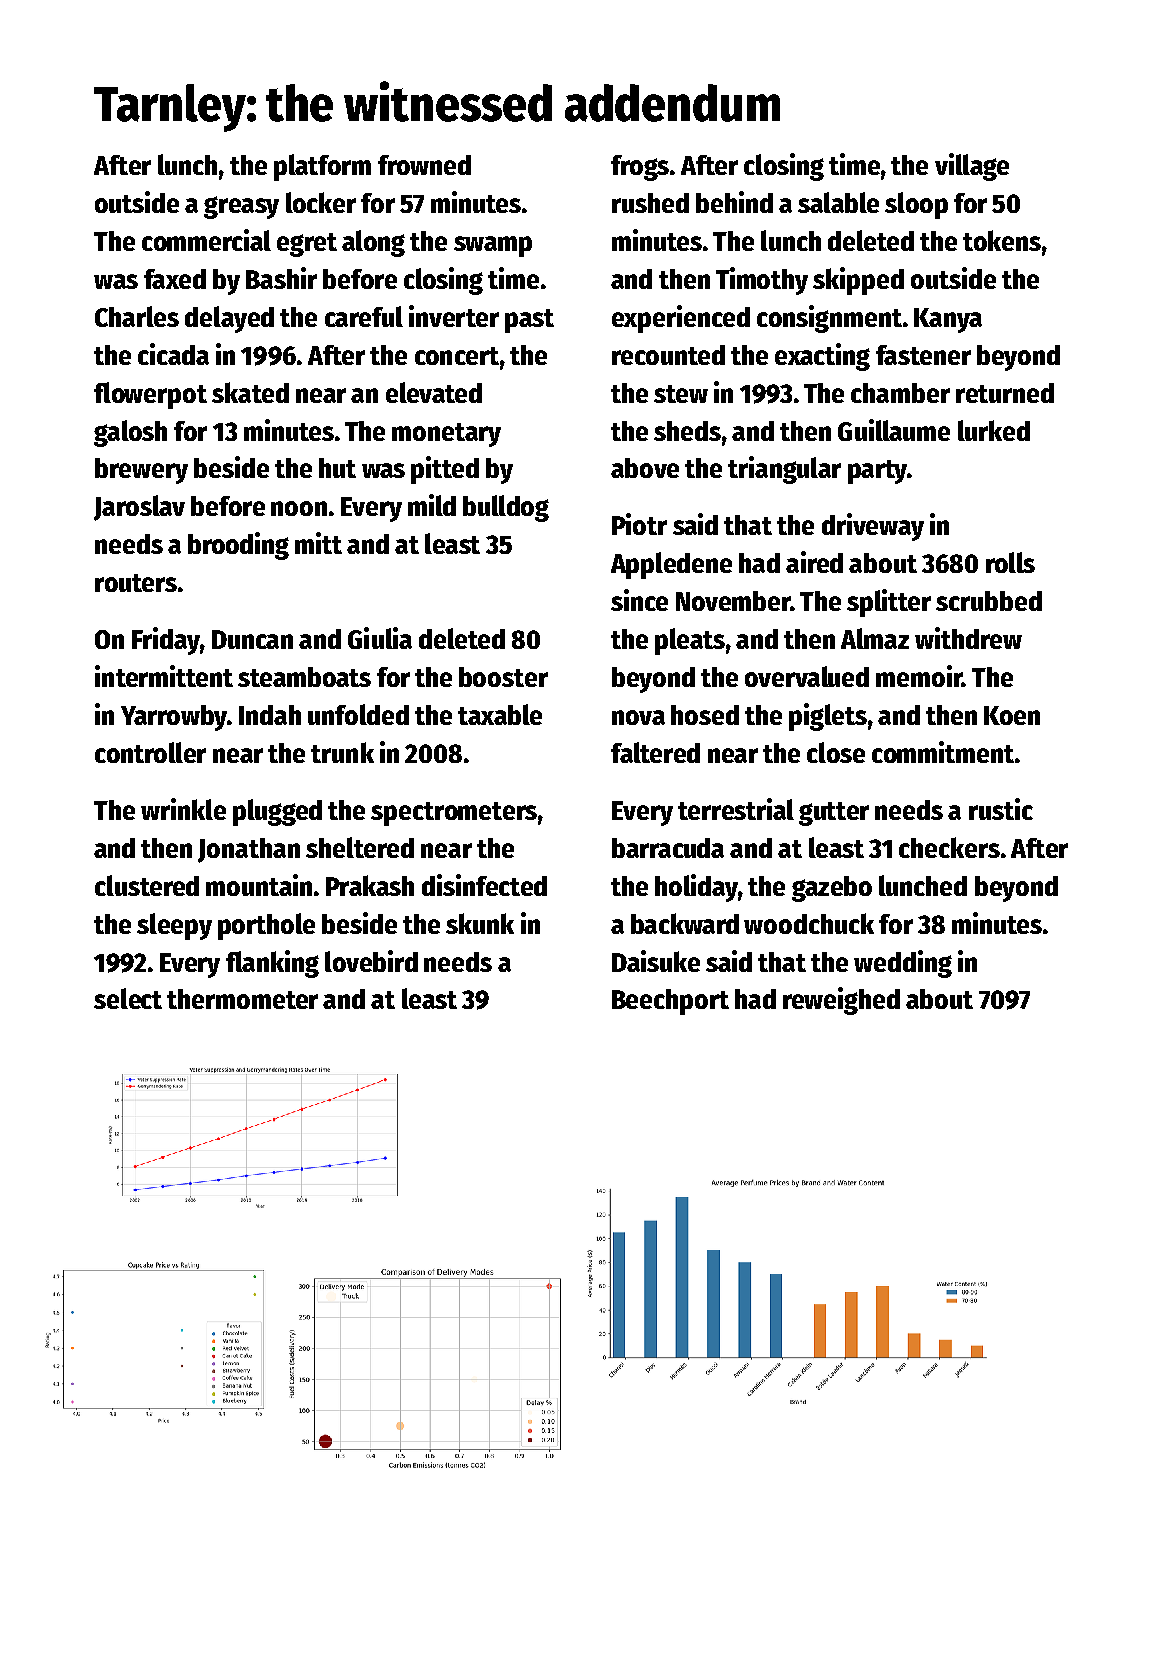 The image size is (1165, 1654). What do you see at coordinates (858, 281) in the page?
I see `skipped` at bounding box center [858, 281].
